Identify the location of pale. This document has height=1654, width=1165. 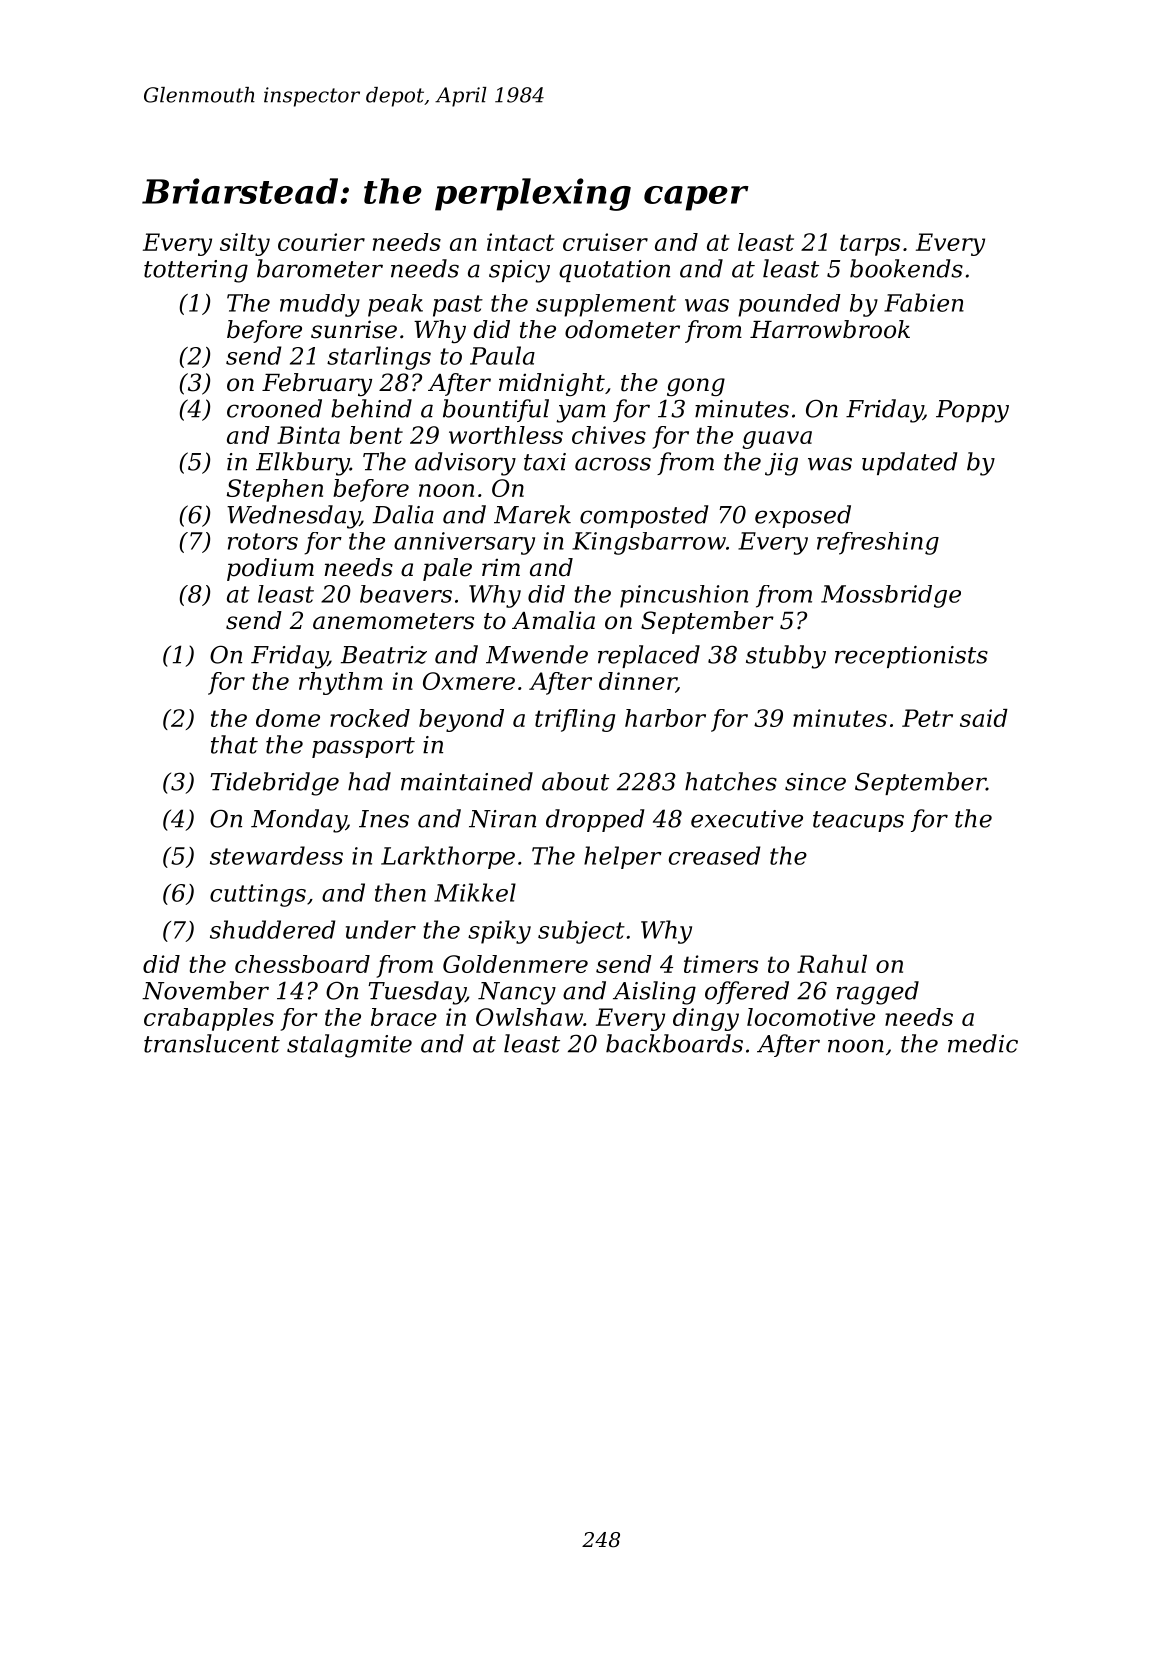
(447, 569).
